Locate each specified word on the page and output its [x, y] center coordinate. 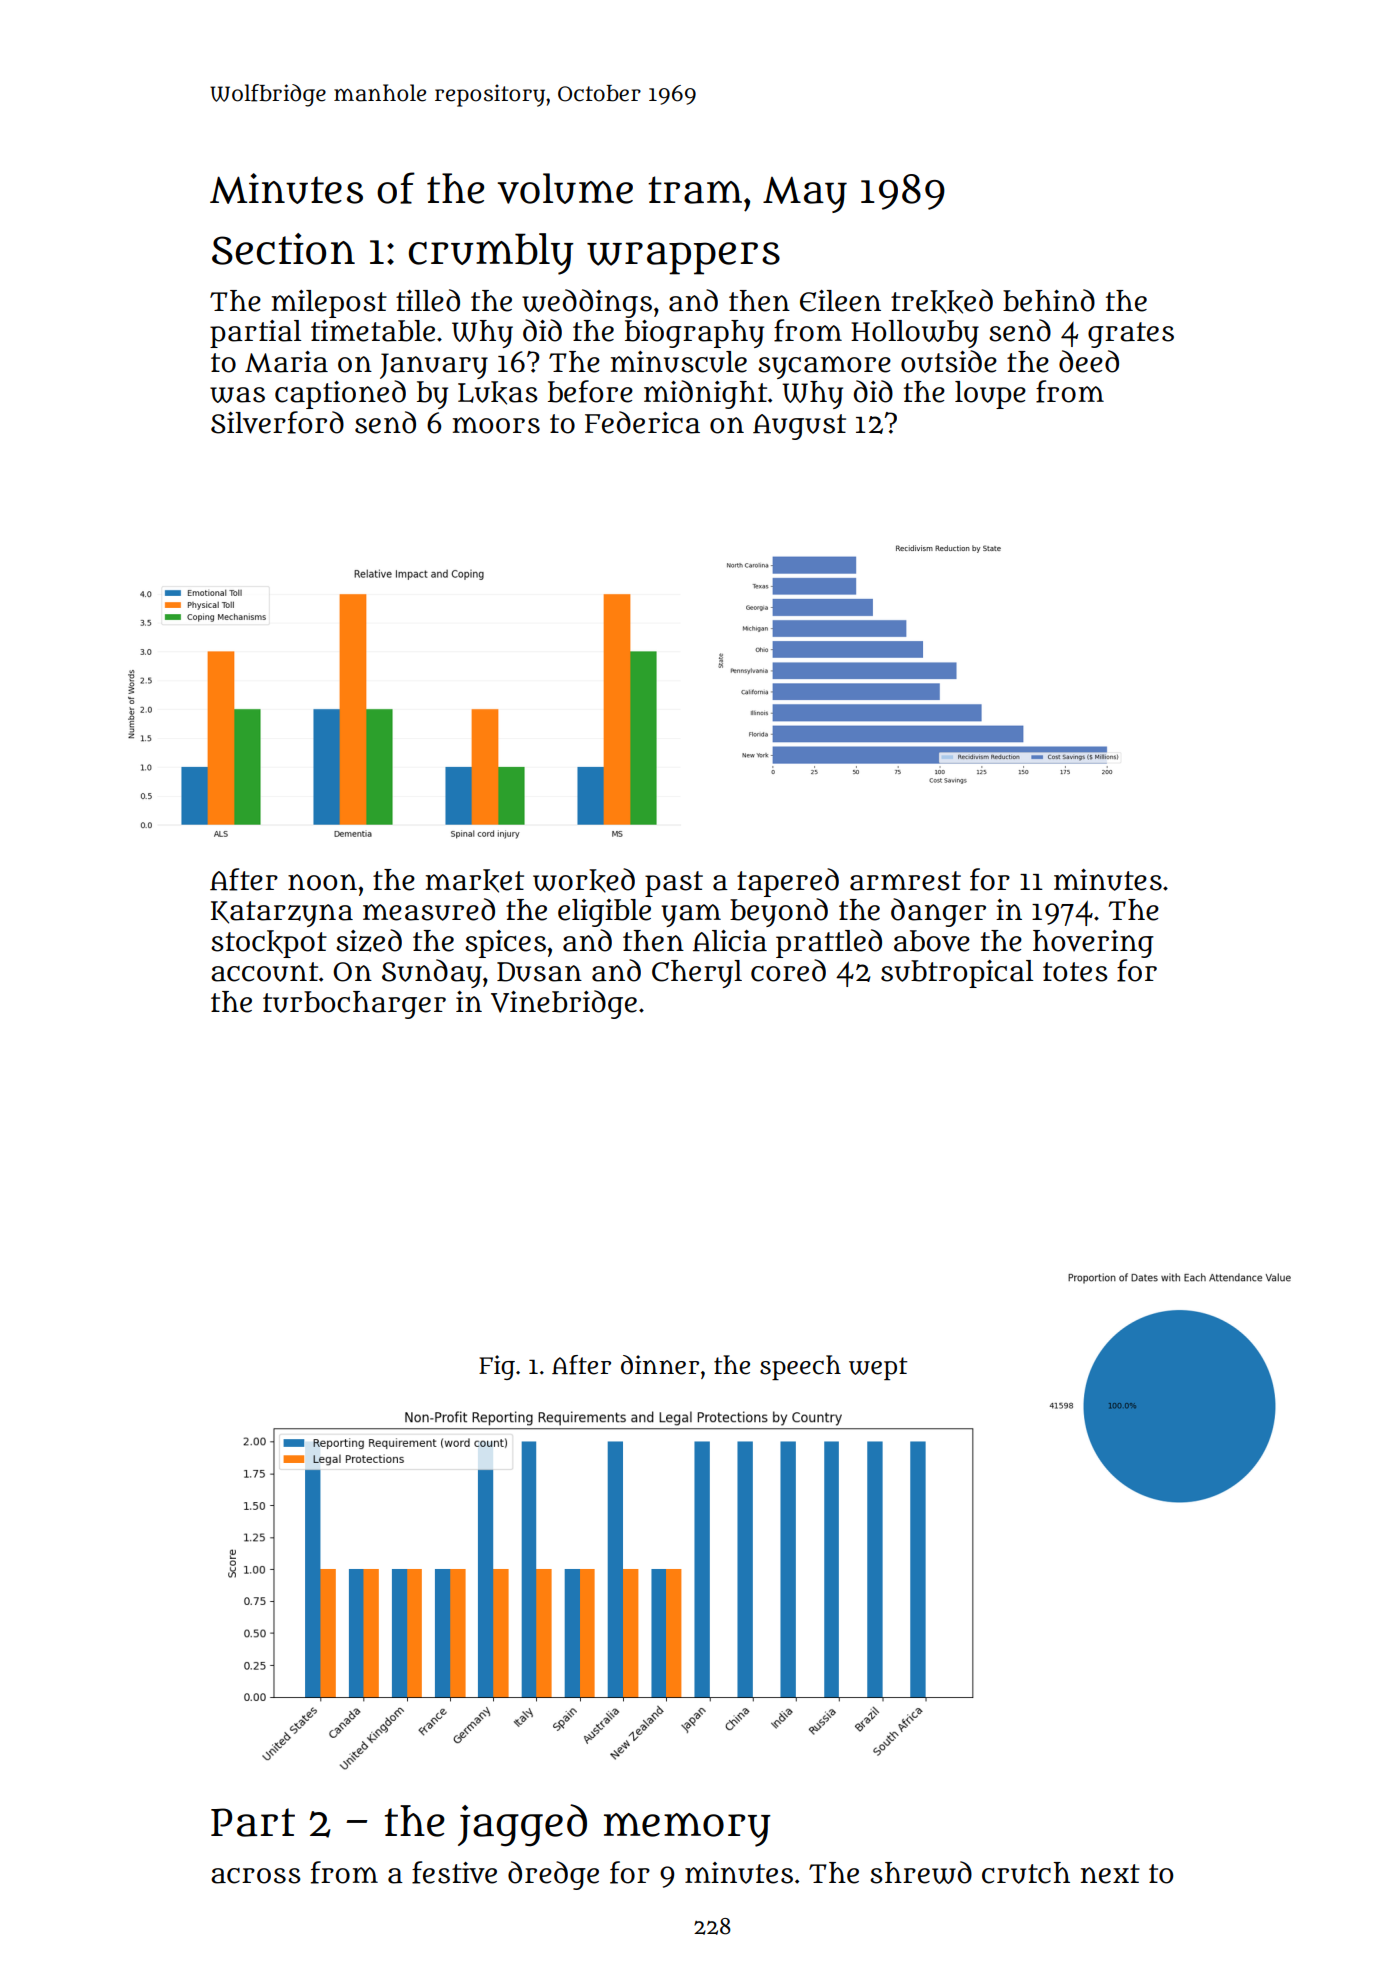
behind [1049, 300]
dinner [660, 1365]
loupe [990, 395]
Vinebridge [564, 1004]
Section [283, 249]
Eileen [840, 301]
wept [878, 1368]
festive [454, 1872]
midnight [705, 394]
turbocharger [354, 1005]
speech [800, 1367]
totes [1075, 972]
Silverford [277, 422]
